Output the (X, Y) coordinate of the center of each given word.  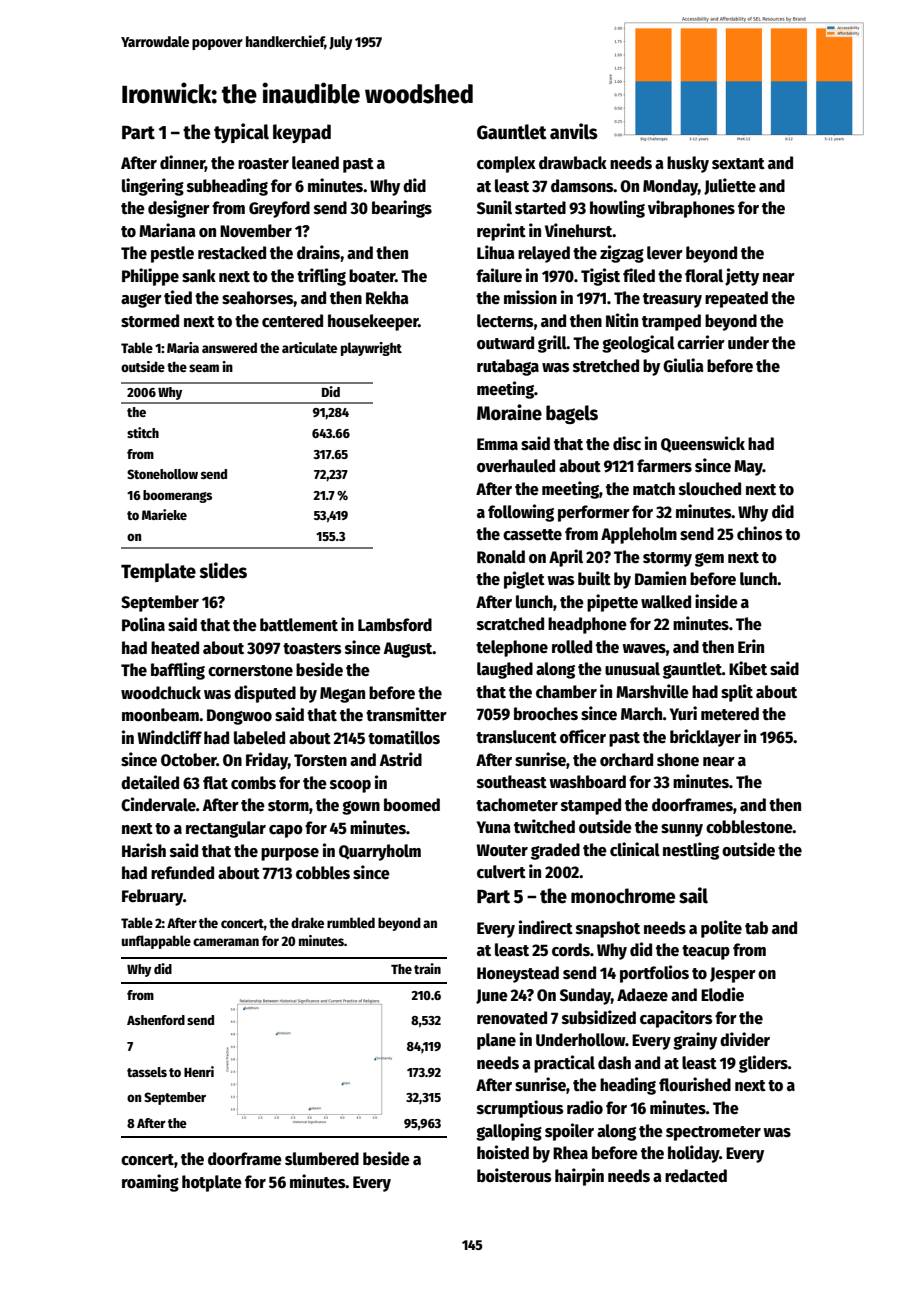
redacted (696, 1176)
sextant (738, 164)
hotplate (212, 1183)
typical (241, 133)
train (427, 968)
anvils (574, 131)
